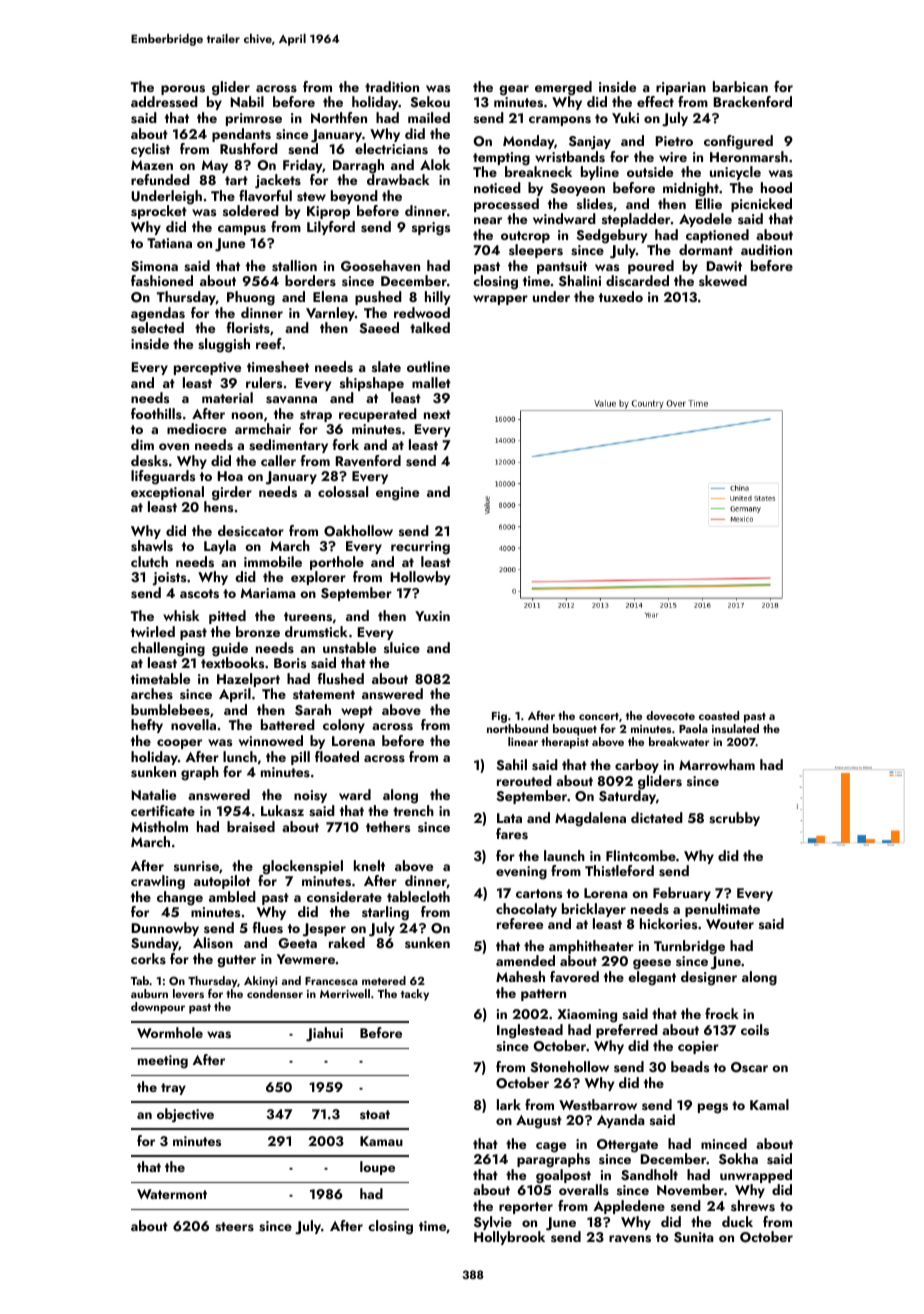 The image size is (924, 1314). I want to click on Phuong, so click(251, 298).
